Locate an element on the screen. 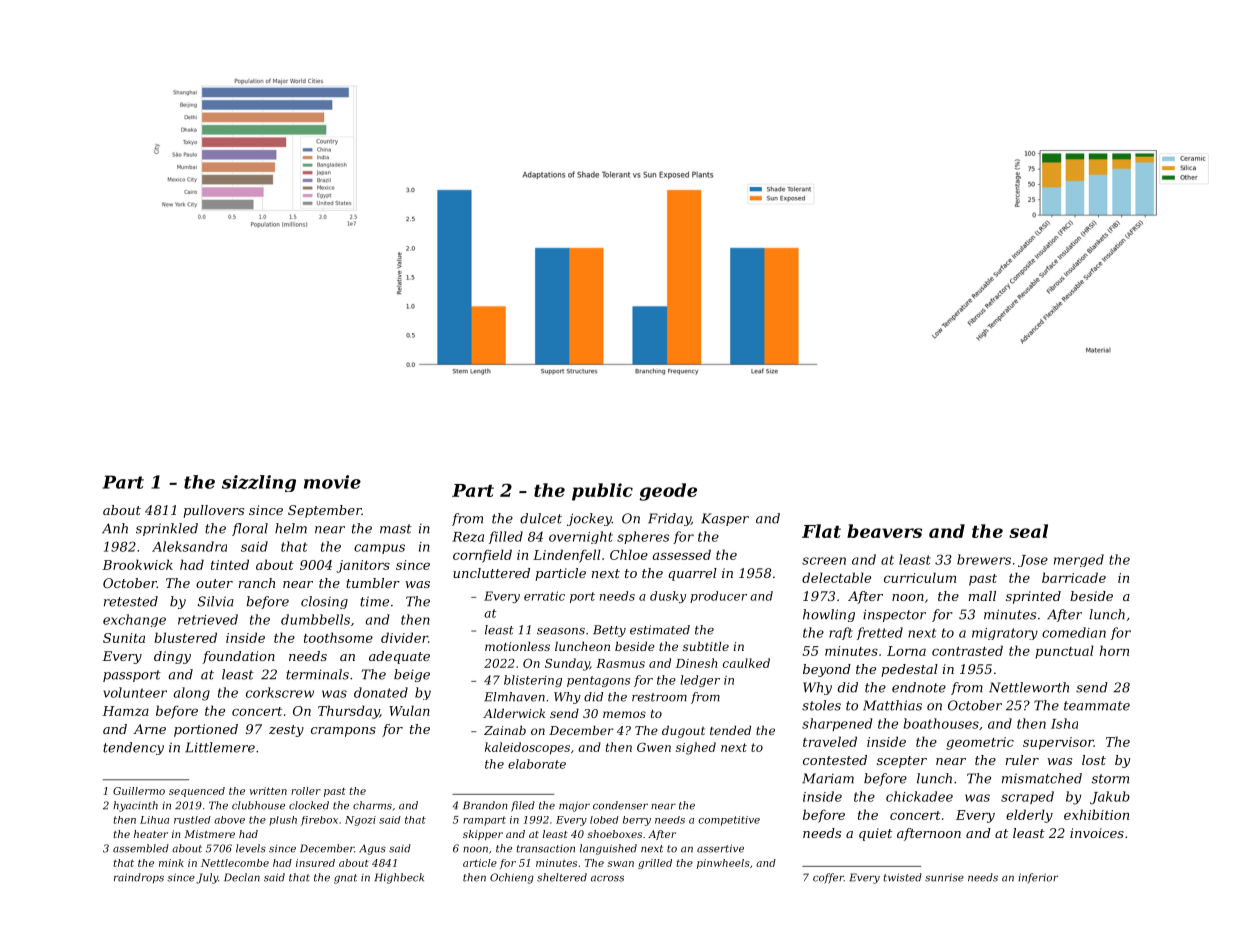 This screenshot has height=952, width=1233. horn is located at coordinates (1114, 650).
